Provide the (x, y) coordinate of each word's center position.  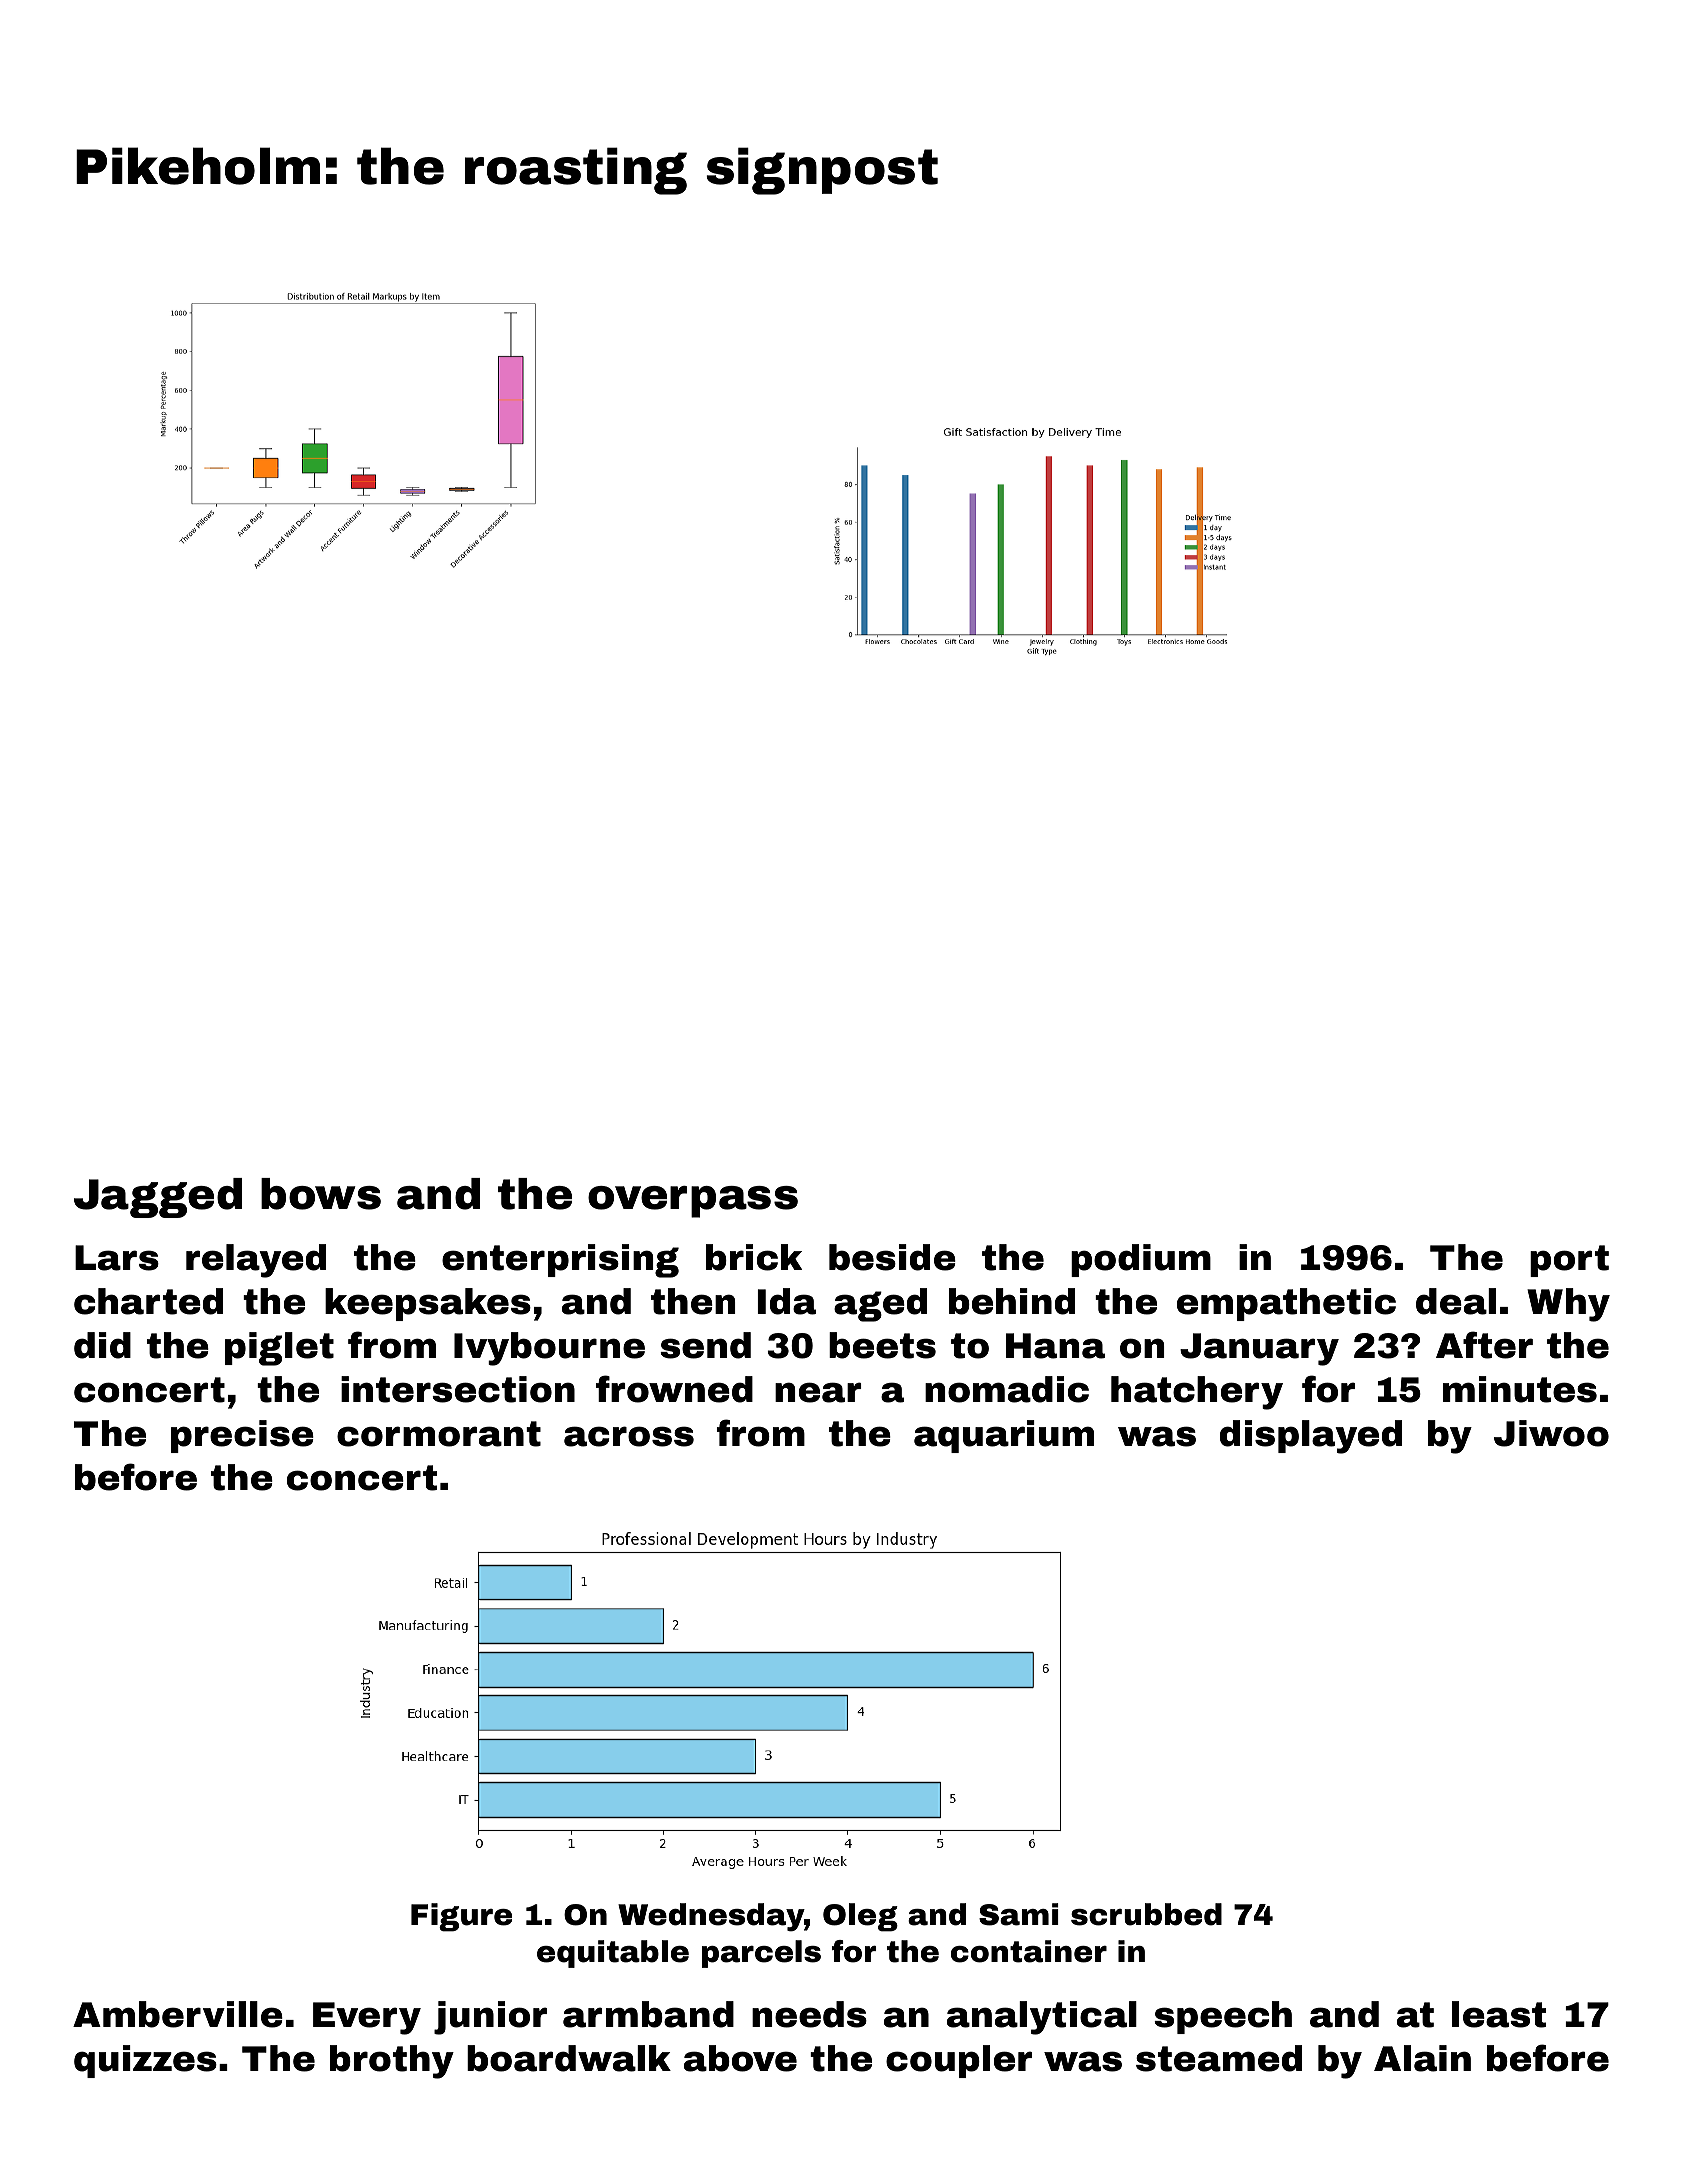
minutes (1520, 1389)
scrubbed (1146, 1914)
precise (242, 1436)
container (1029, 1951)
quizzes (145, 2061)
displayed (1311, 1437)
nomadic (1007, 1389)
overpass (693, 1202)
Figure (461, 1917)
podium (1141, 1260)
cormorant (439, 1434)
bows (321, 1194)
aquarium (1004, 1436)
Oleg (860, 1917)
